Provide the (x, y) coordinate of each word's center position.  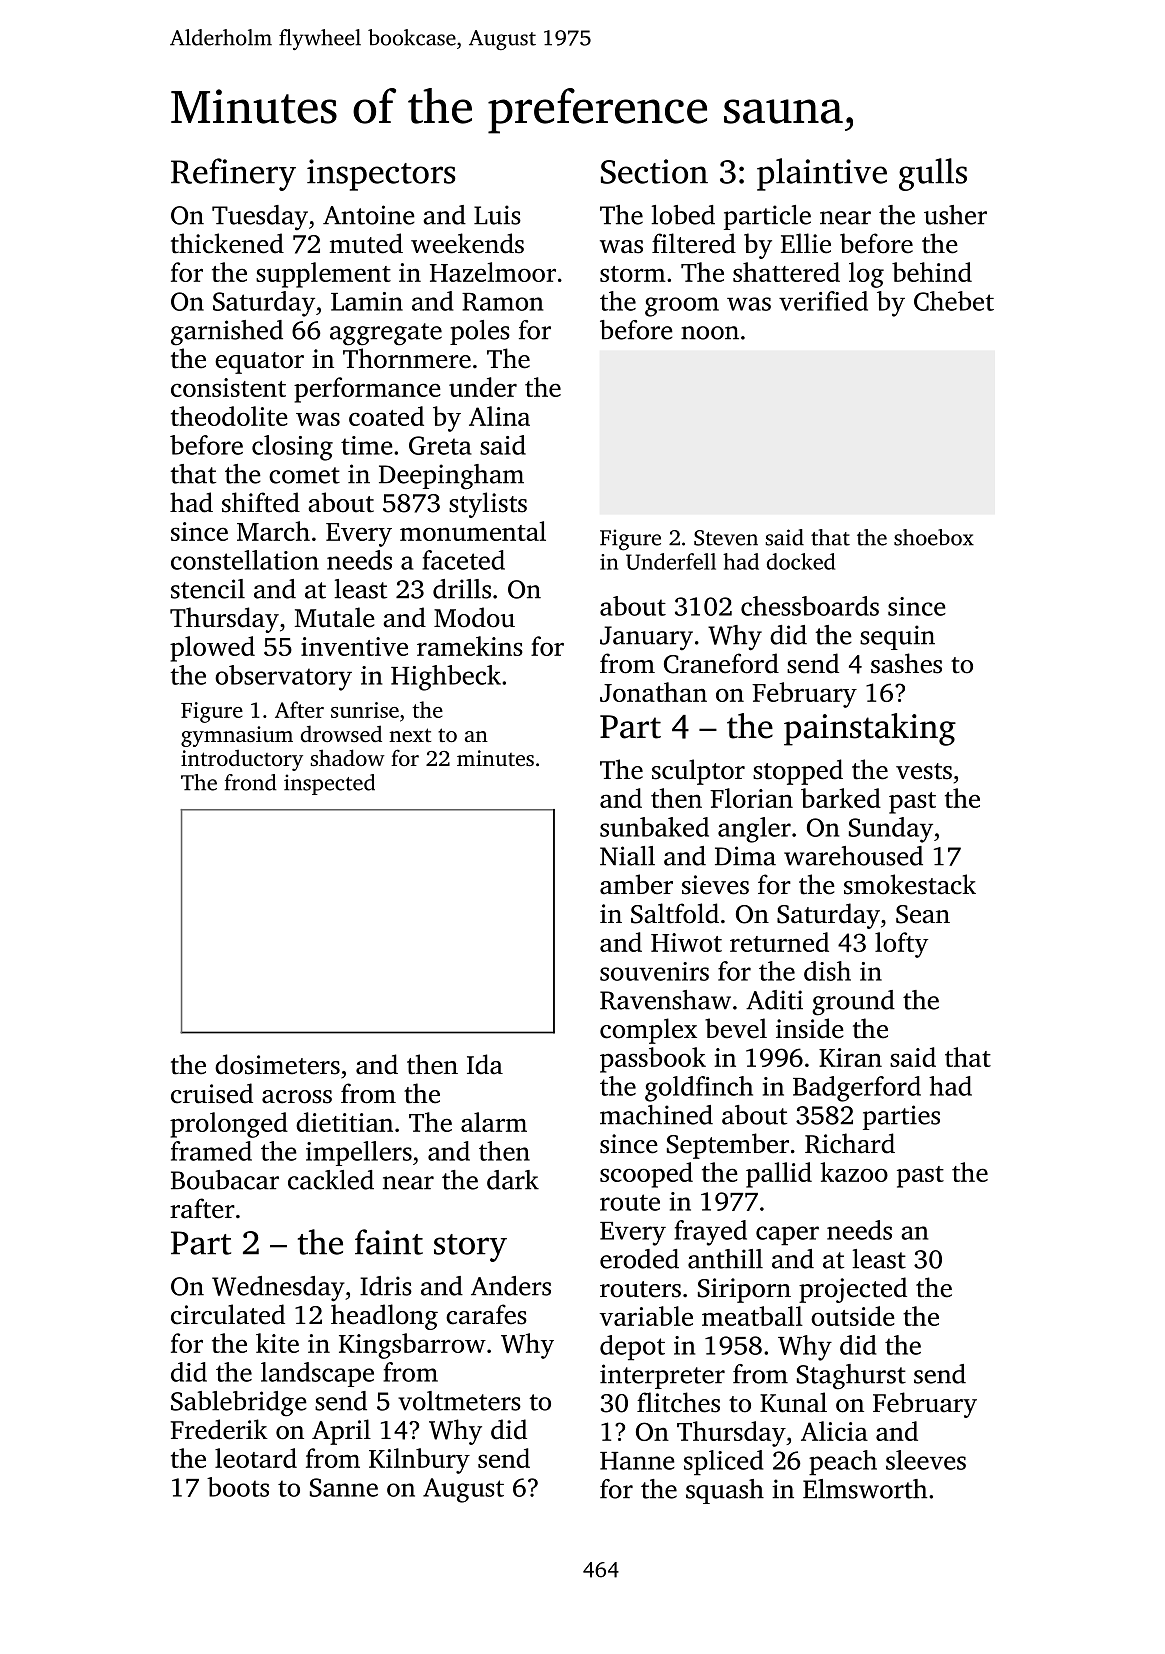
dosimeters (277, 1064)
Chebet (954, 301)
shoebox (934, 537)
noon (710, 333)
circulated (228, 1314)
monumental (473, 531)
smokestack (910, 884)
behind (932, 272)
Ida (485, 1064)
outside (853, 1316)
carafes (486, 1314)
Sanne (344, 1487)
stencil (208, 589)
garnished (227, 333)
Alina (499, 416)
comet (304, 475)
